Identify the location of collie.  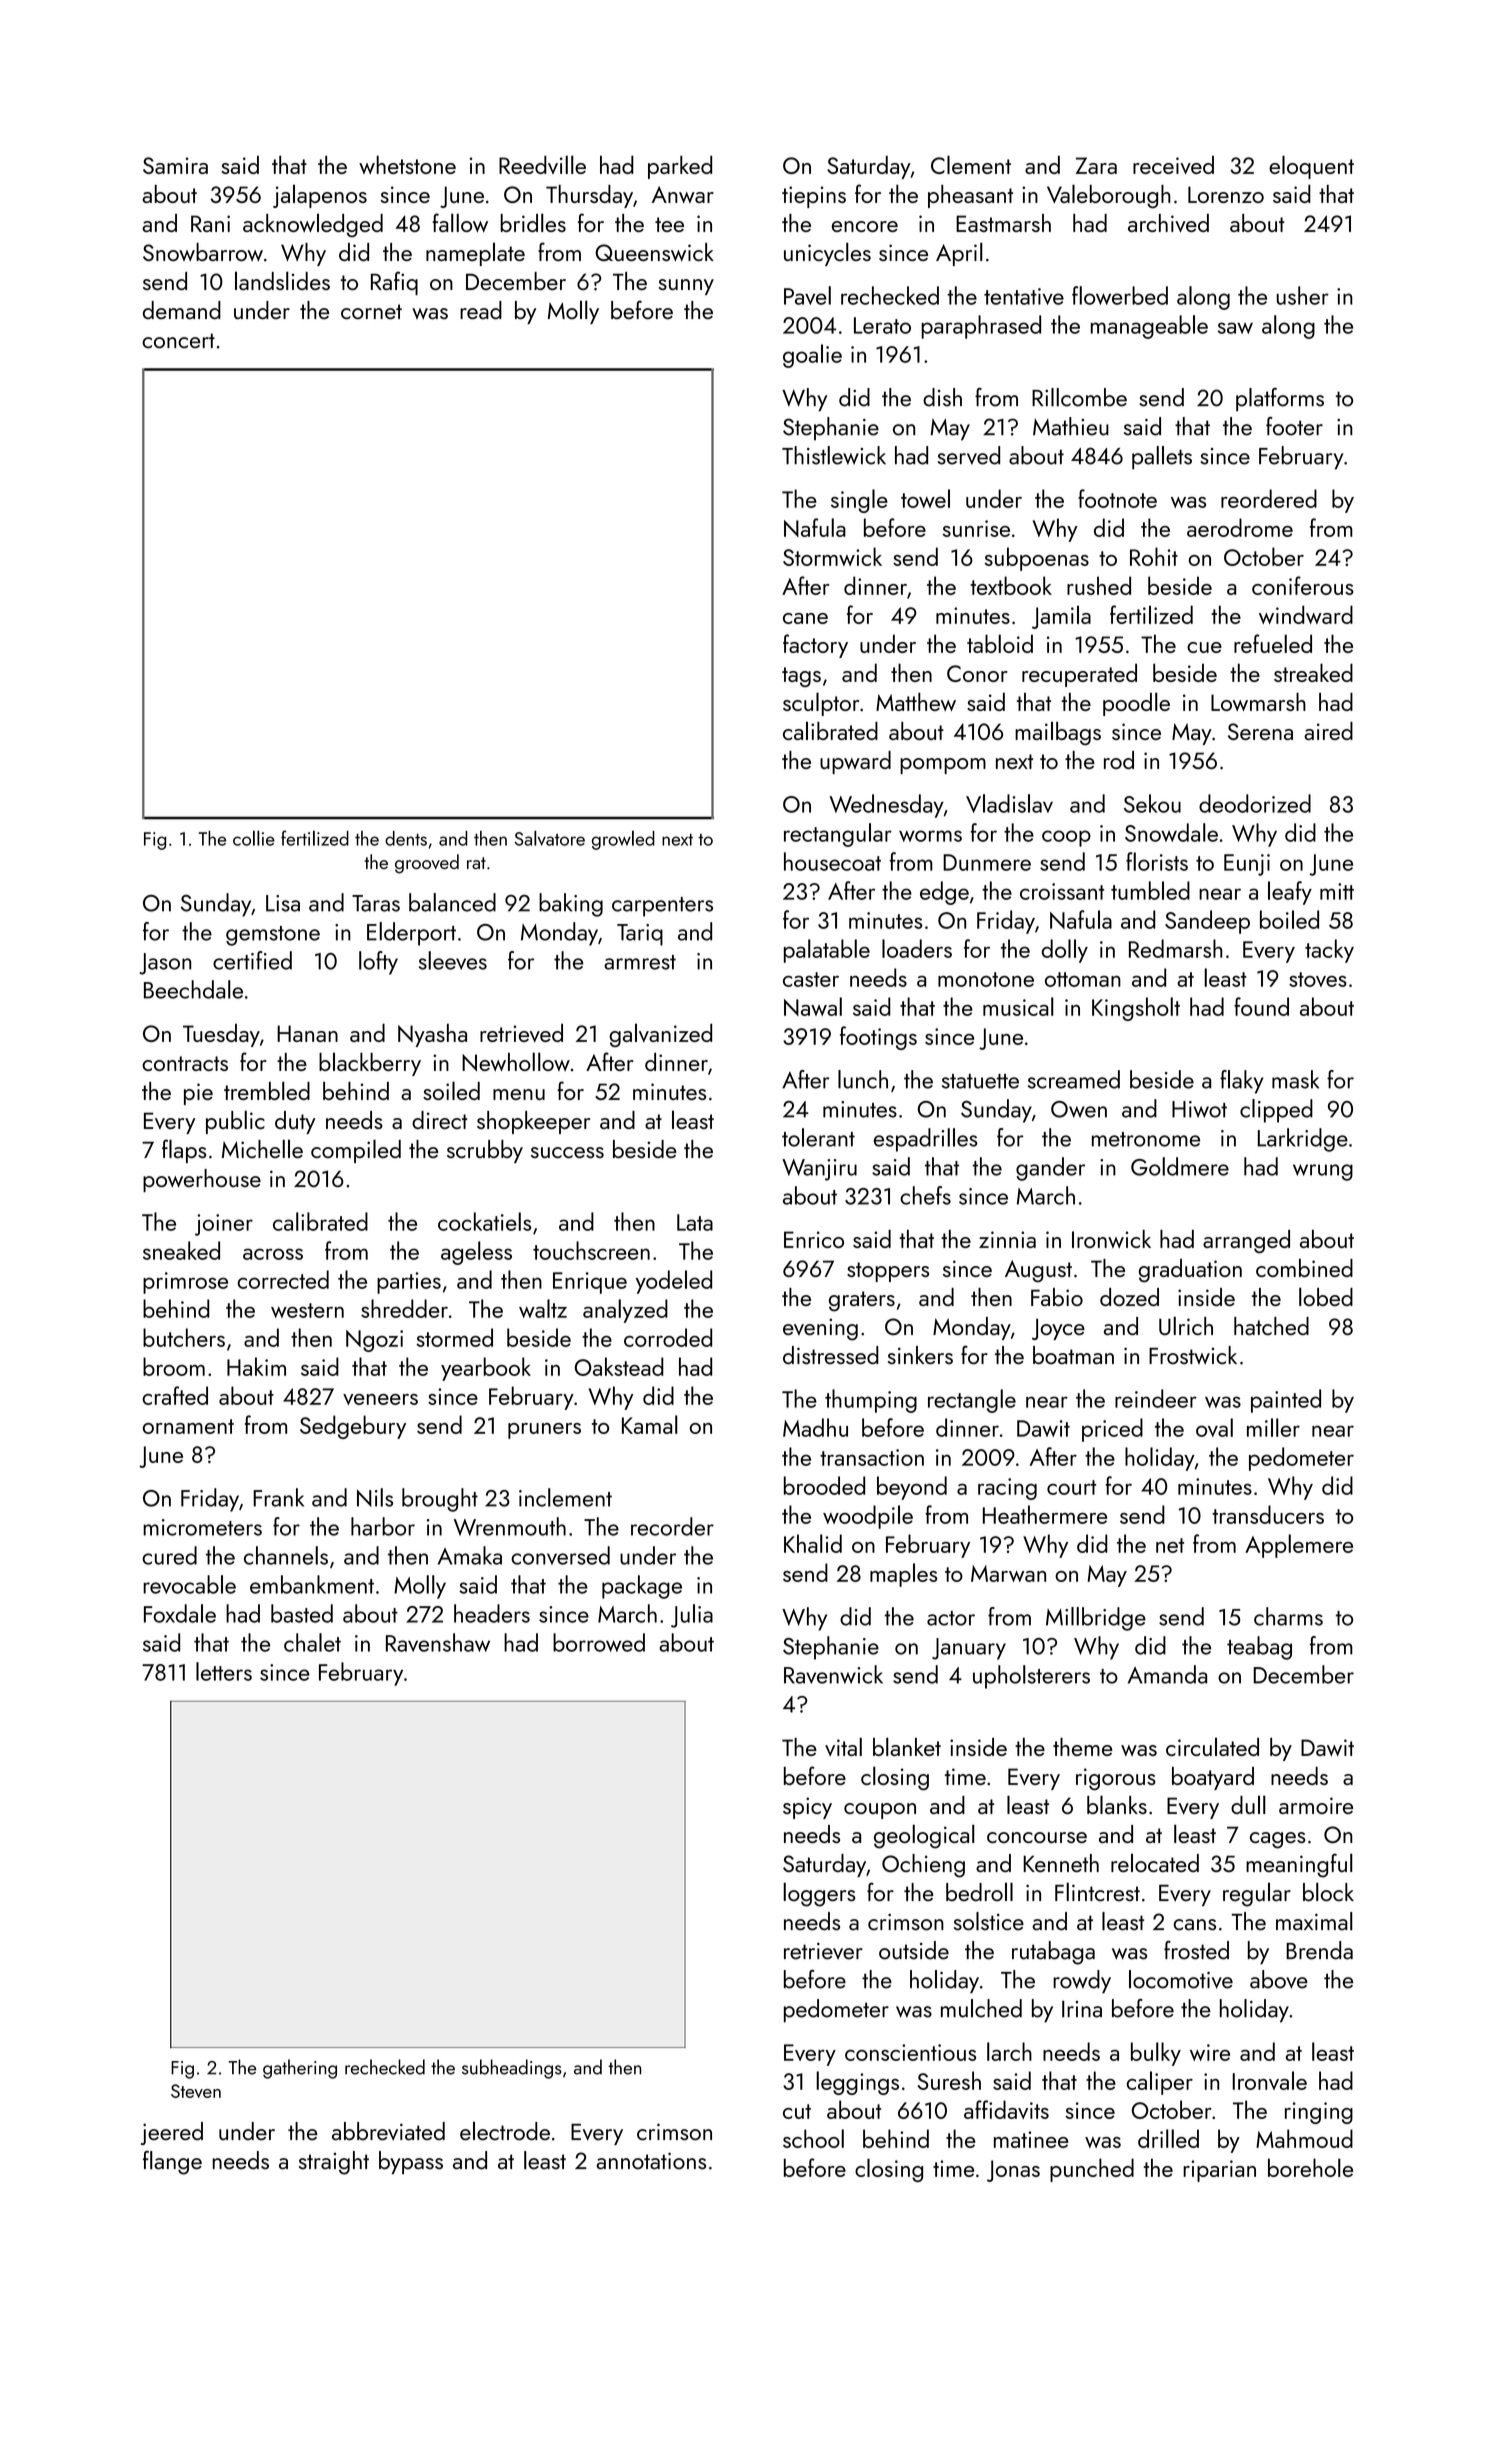
(254, 838).
